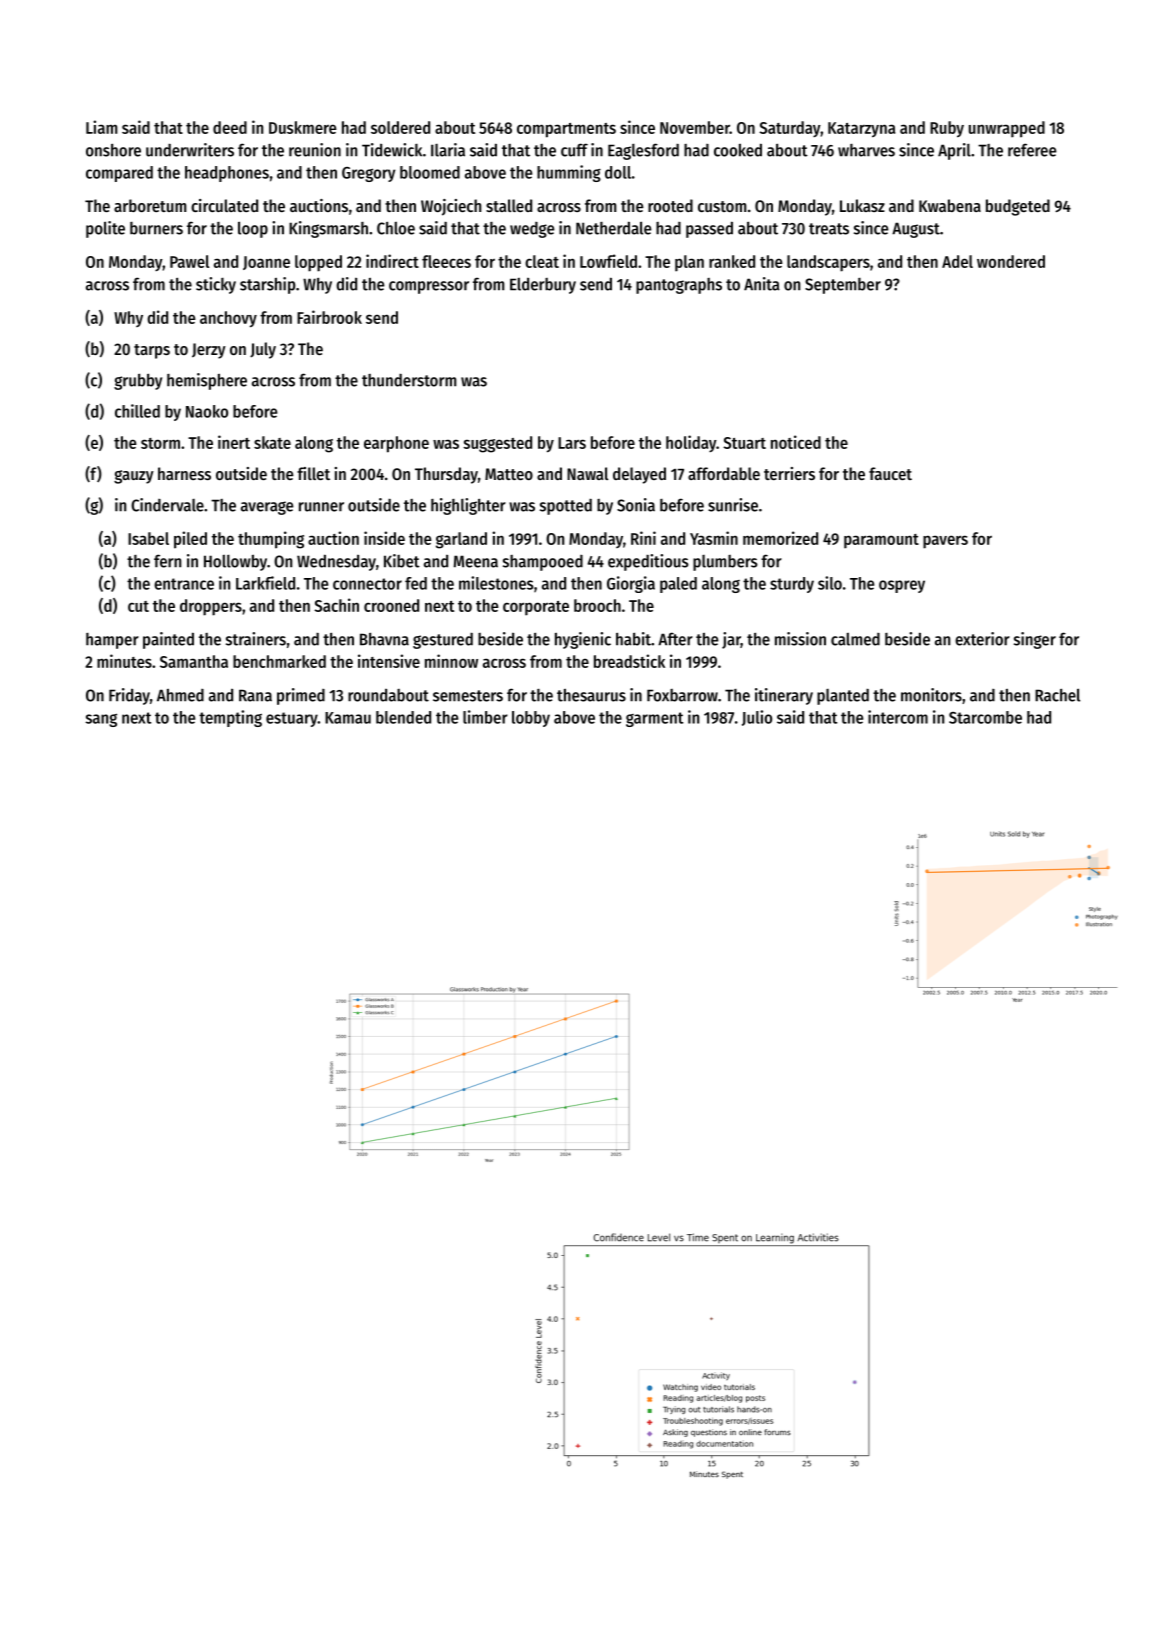  What do you see at coordinates (368, 174) in the screenshot?
I see `Gregory` at bounding box center [368, 174].
